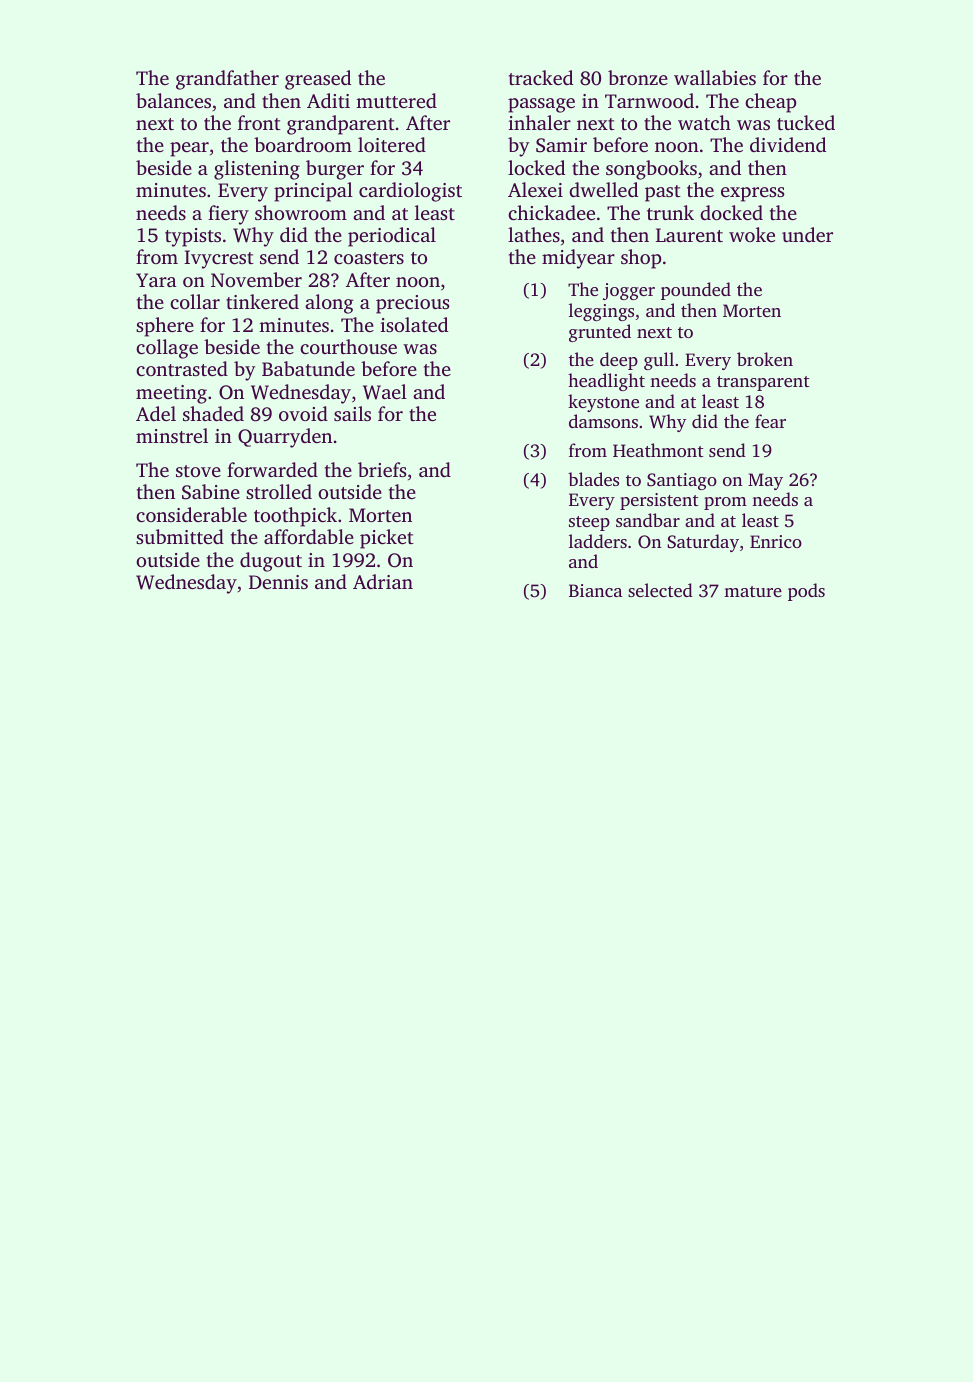  What do you see at coordinates (725, 503) in the screenshot?
I see `prom` at bounding box center [725, 503].
